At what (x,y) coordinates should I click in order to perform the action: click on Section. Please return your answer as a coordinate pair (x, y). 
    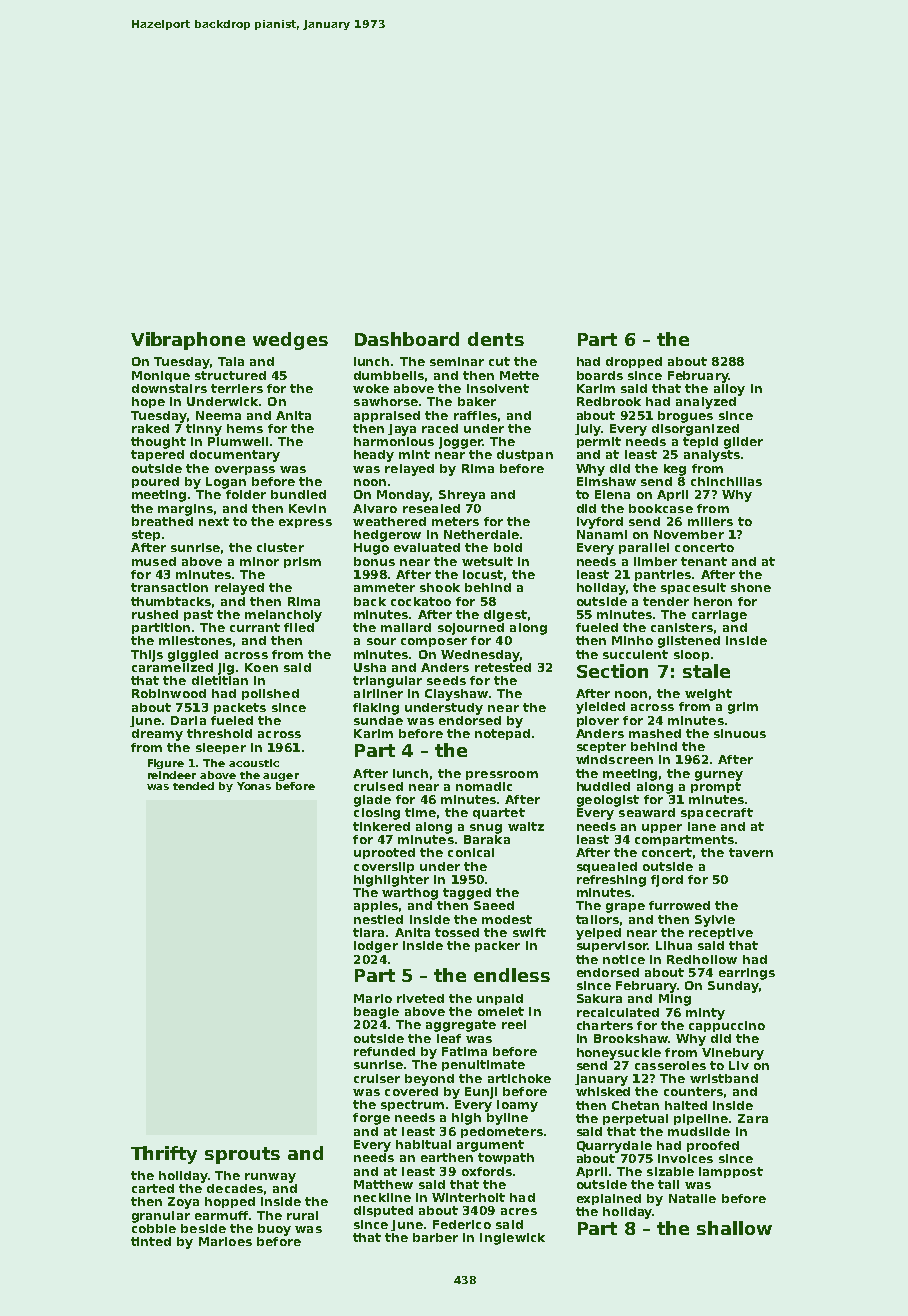
    Looking at the image, I should click on (612, 671).
